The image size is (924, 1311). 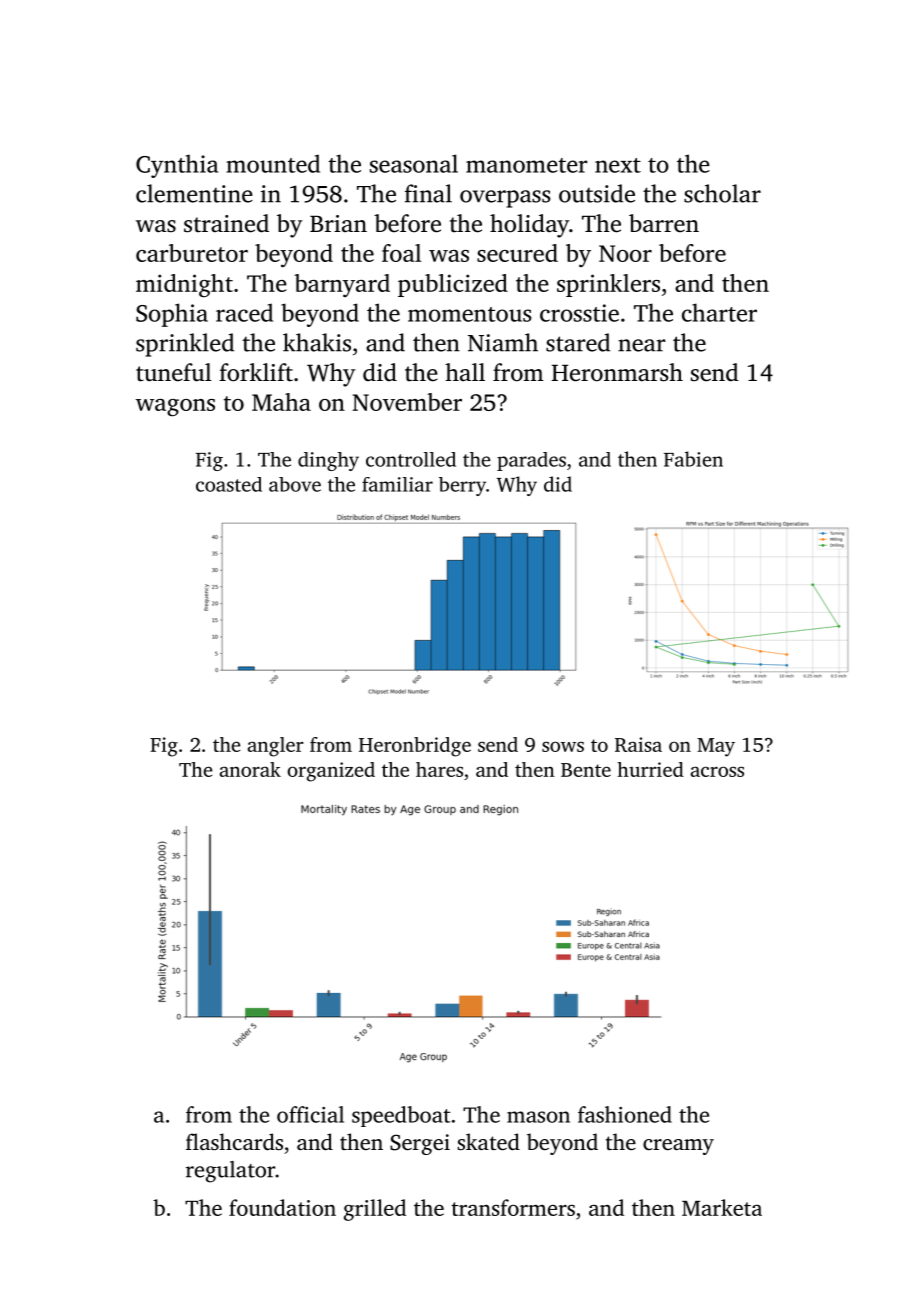 What do you see at coordinates (415, 747) in the image?
I see `Heronbridge` at bounding box center [415, 747].
